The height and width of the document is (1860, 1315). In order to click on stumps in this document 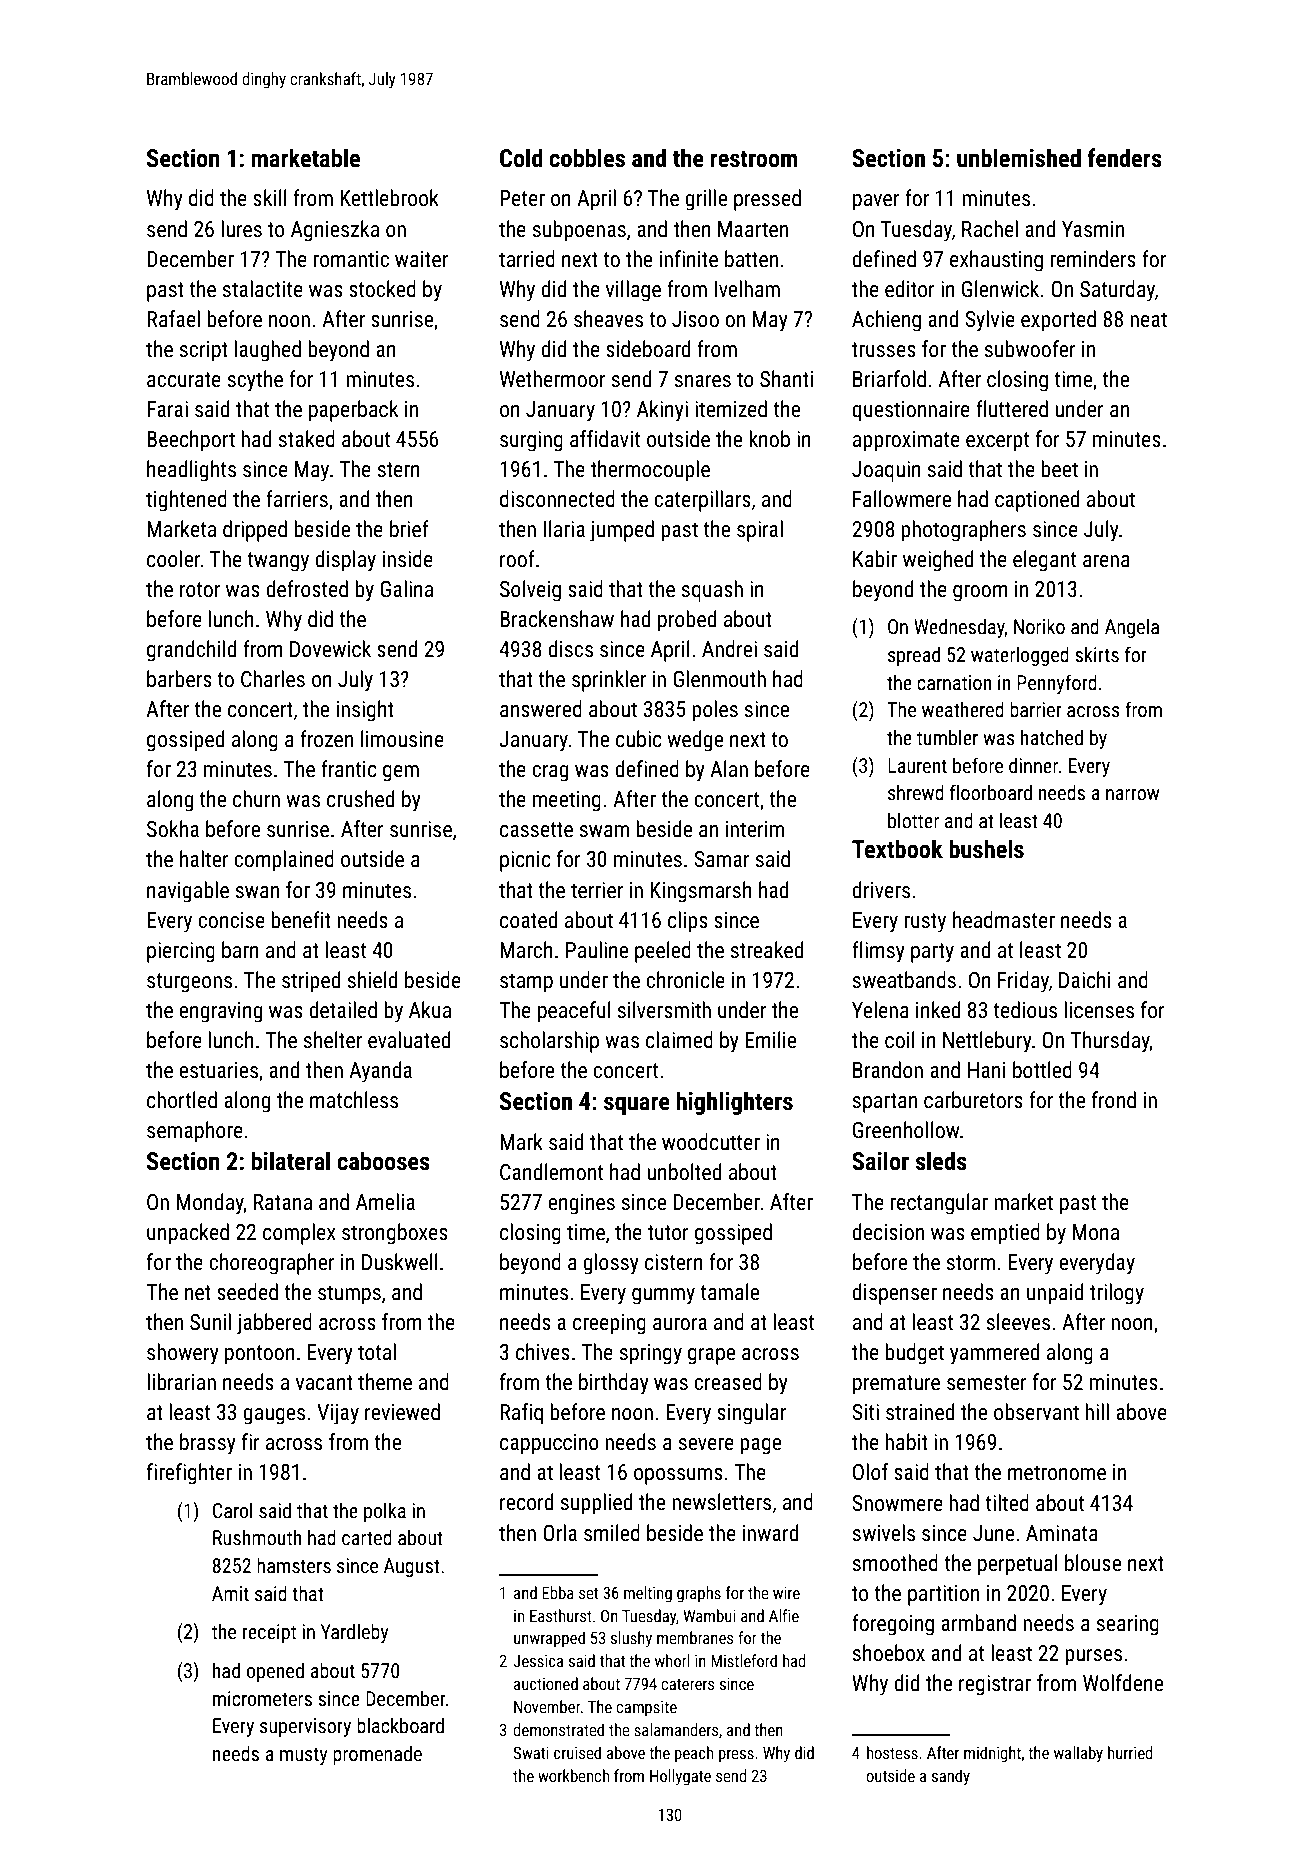, I will do `click(349, 1295)`.
